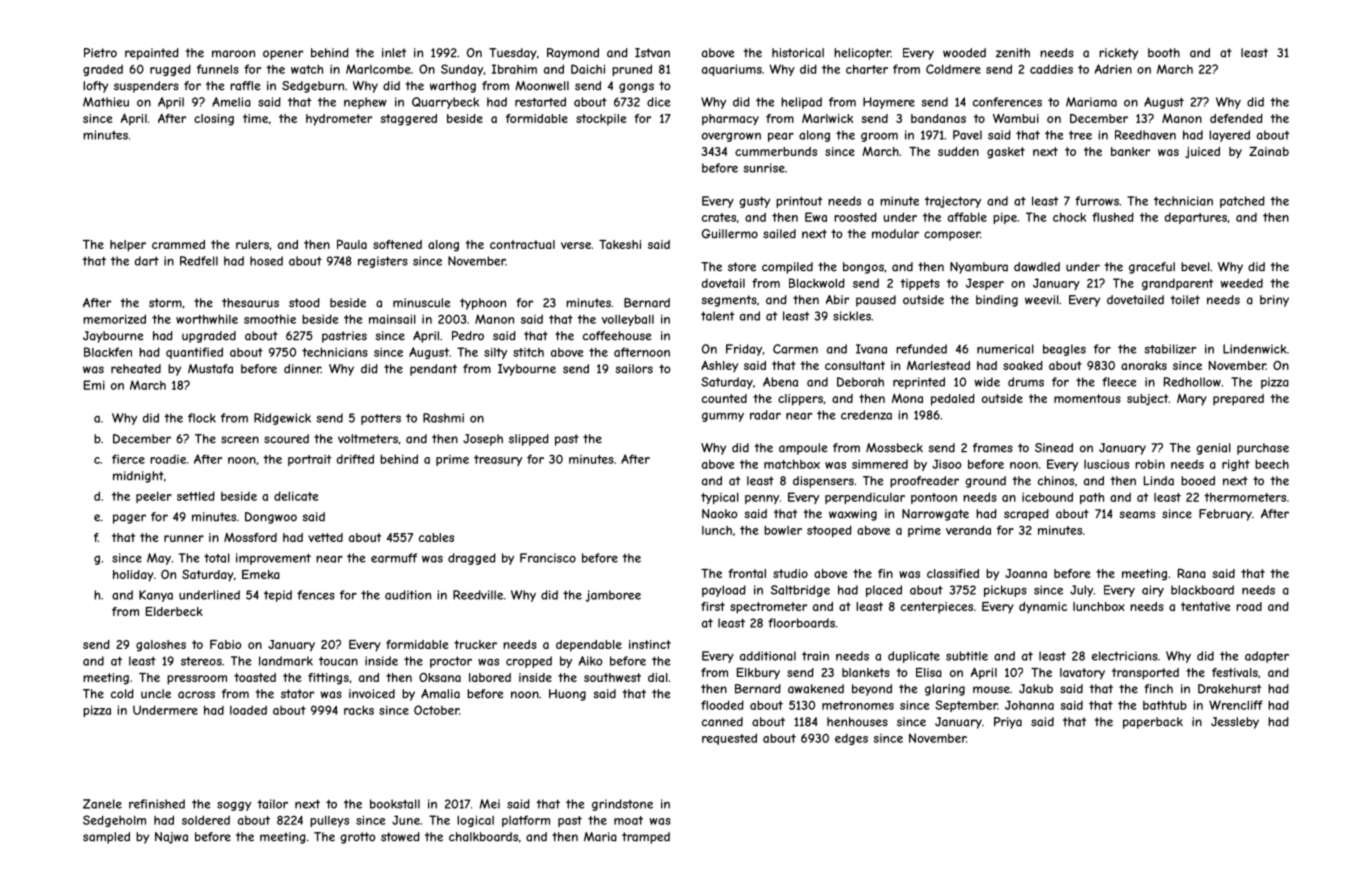 This screenshot has height=887, width=1372. Describe the element at coordinates (1029, 705) in the screenshot. I see `Johanna` at that location.
